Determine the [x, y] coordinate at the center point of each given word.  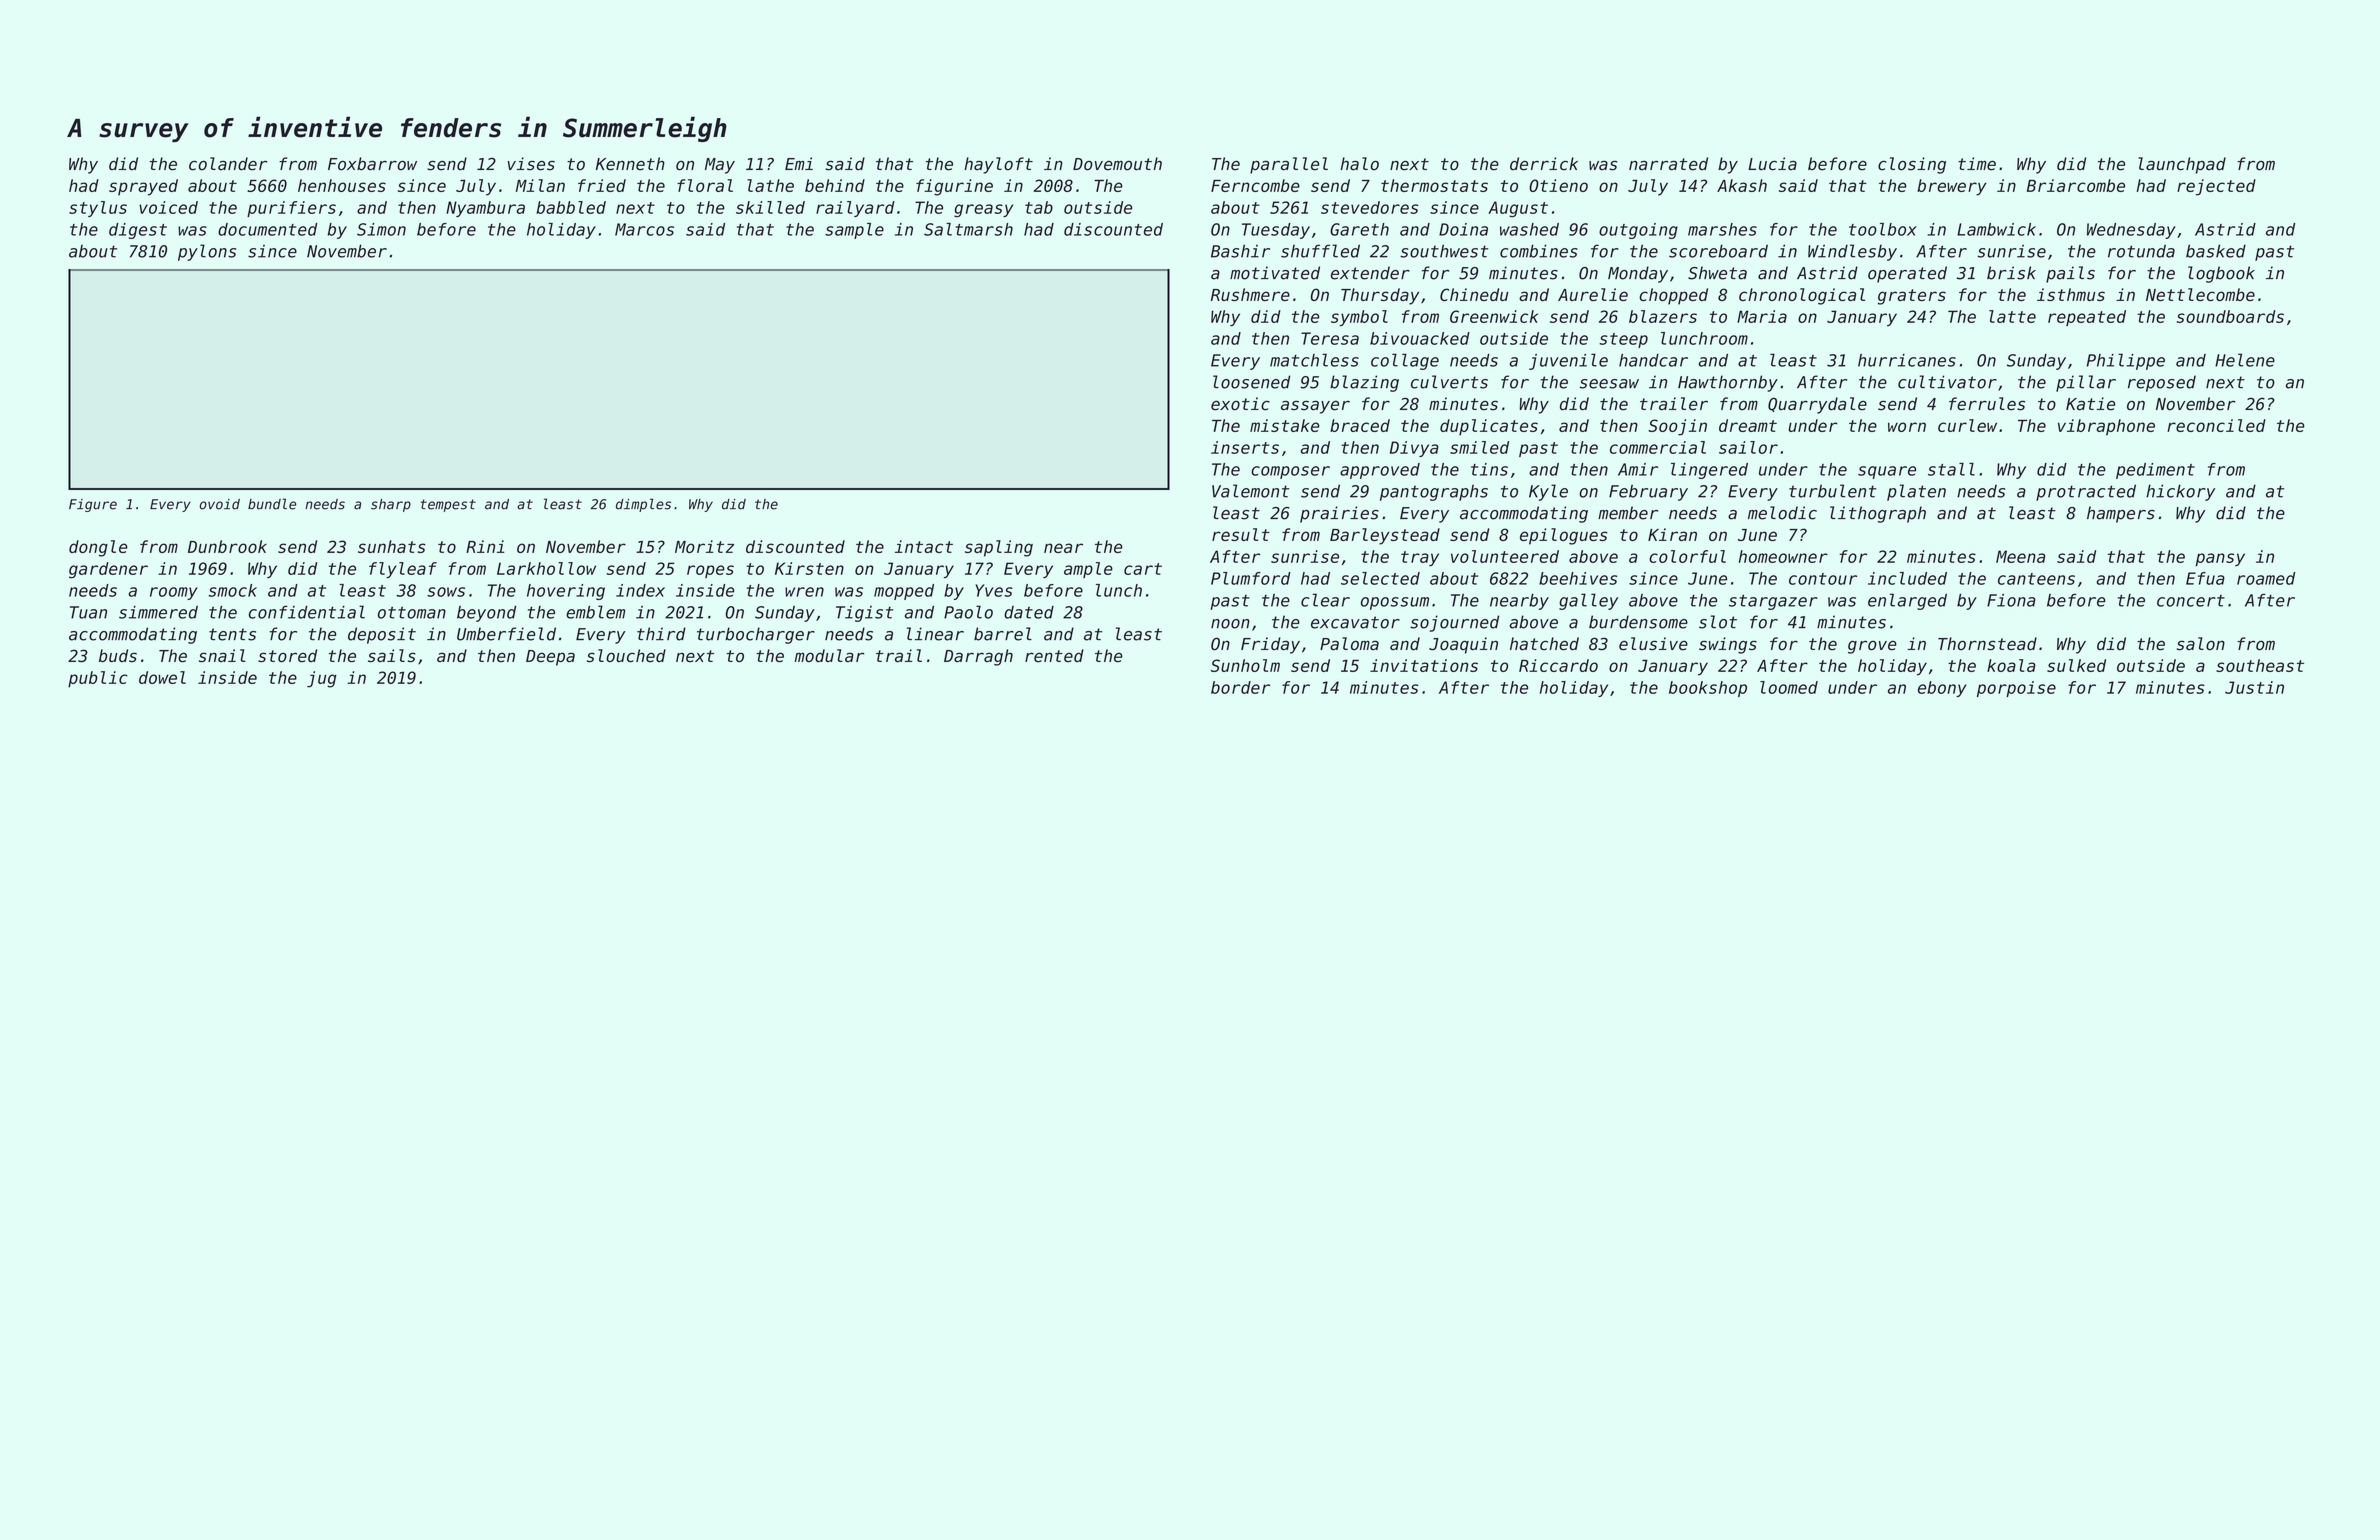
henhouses [342, 185]
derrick [1544, 164]
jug [322, 679]
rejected [2216, 187]
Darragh [978, 657]
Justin [2254, 687]
